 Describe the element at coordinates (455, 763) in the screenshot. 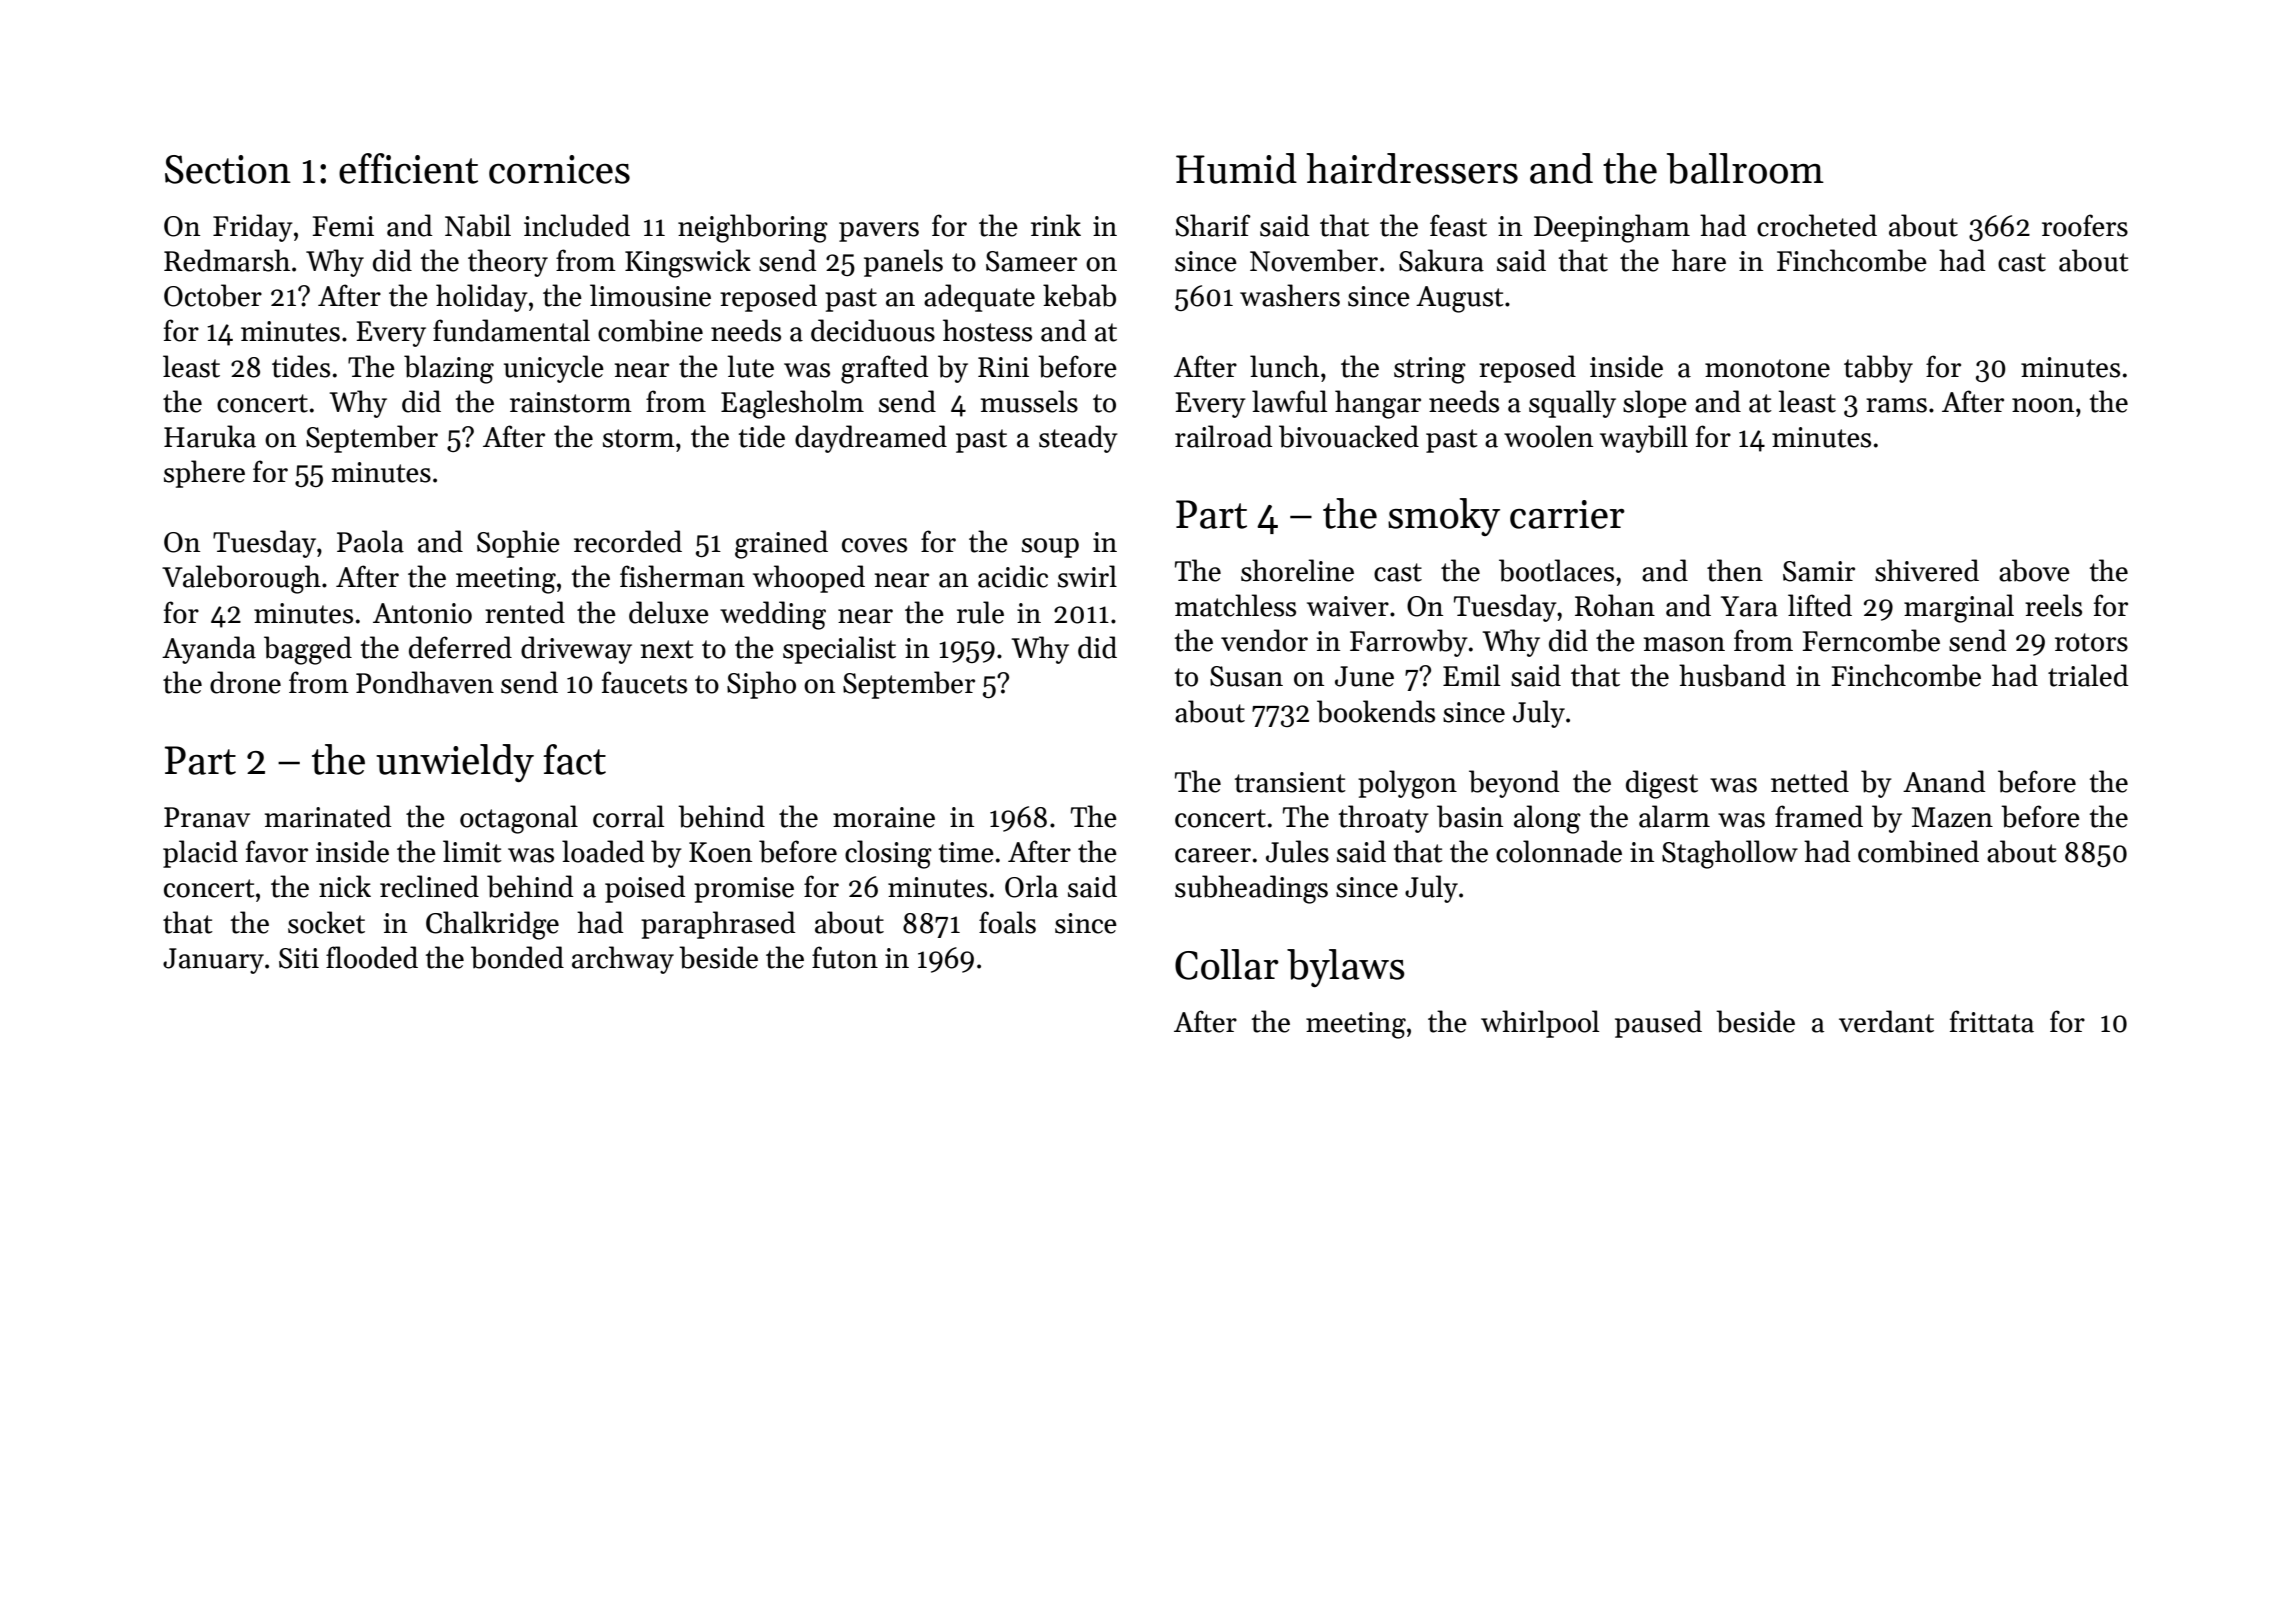

I see `unwieldy` at that location.
